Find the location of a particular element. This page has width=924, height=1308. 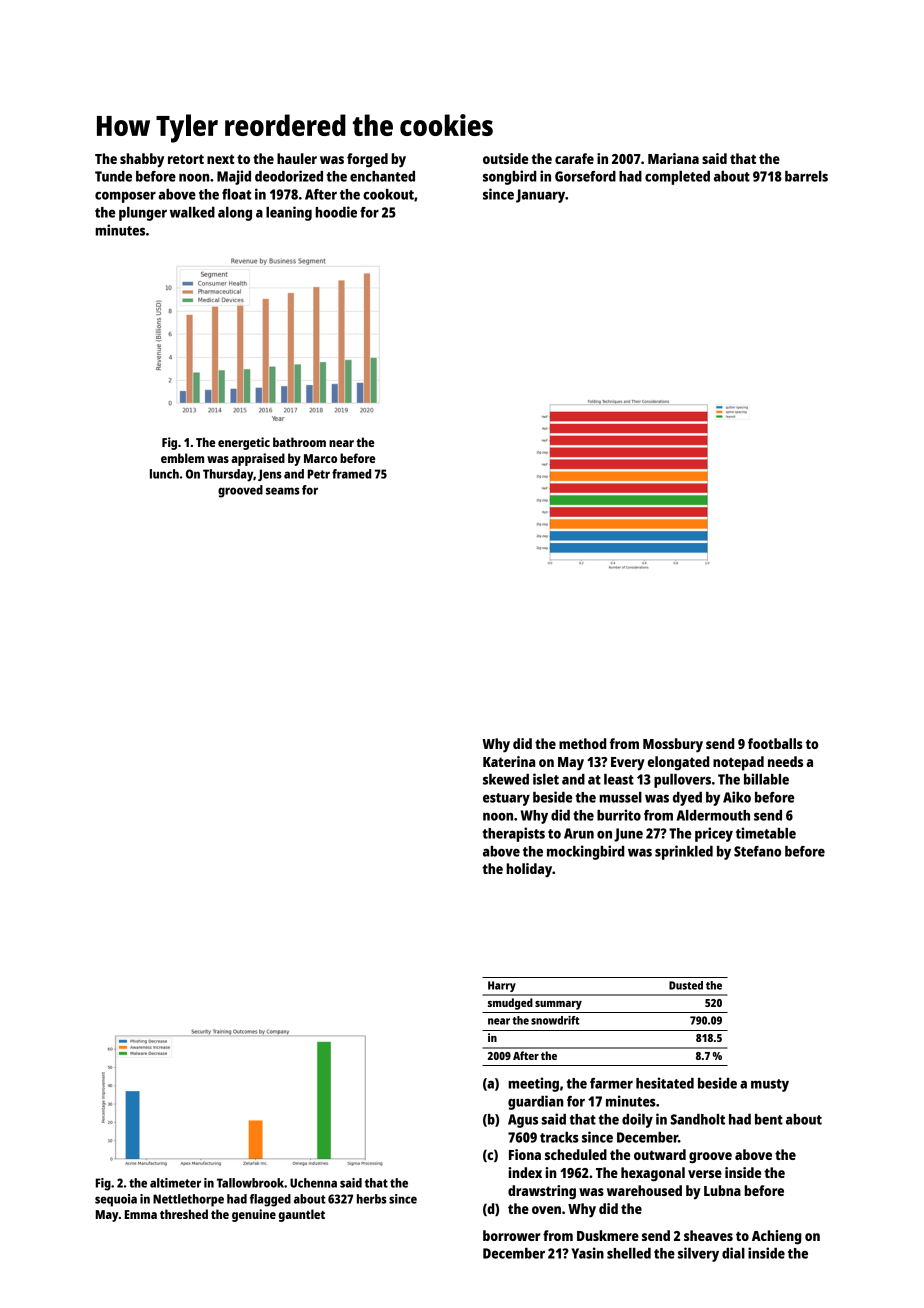

barrels is located at coordinates (806, 176).
